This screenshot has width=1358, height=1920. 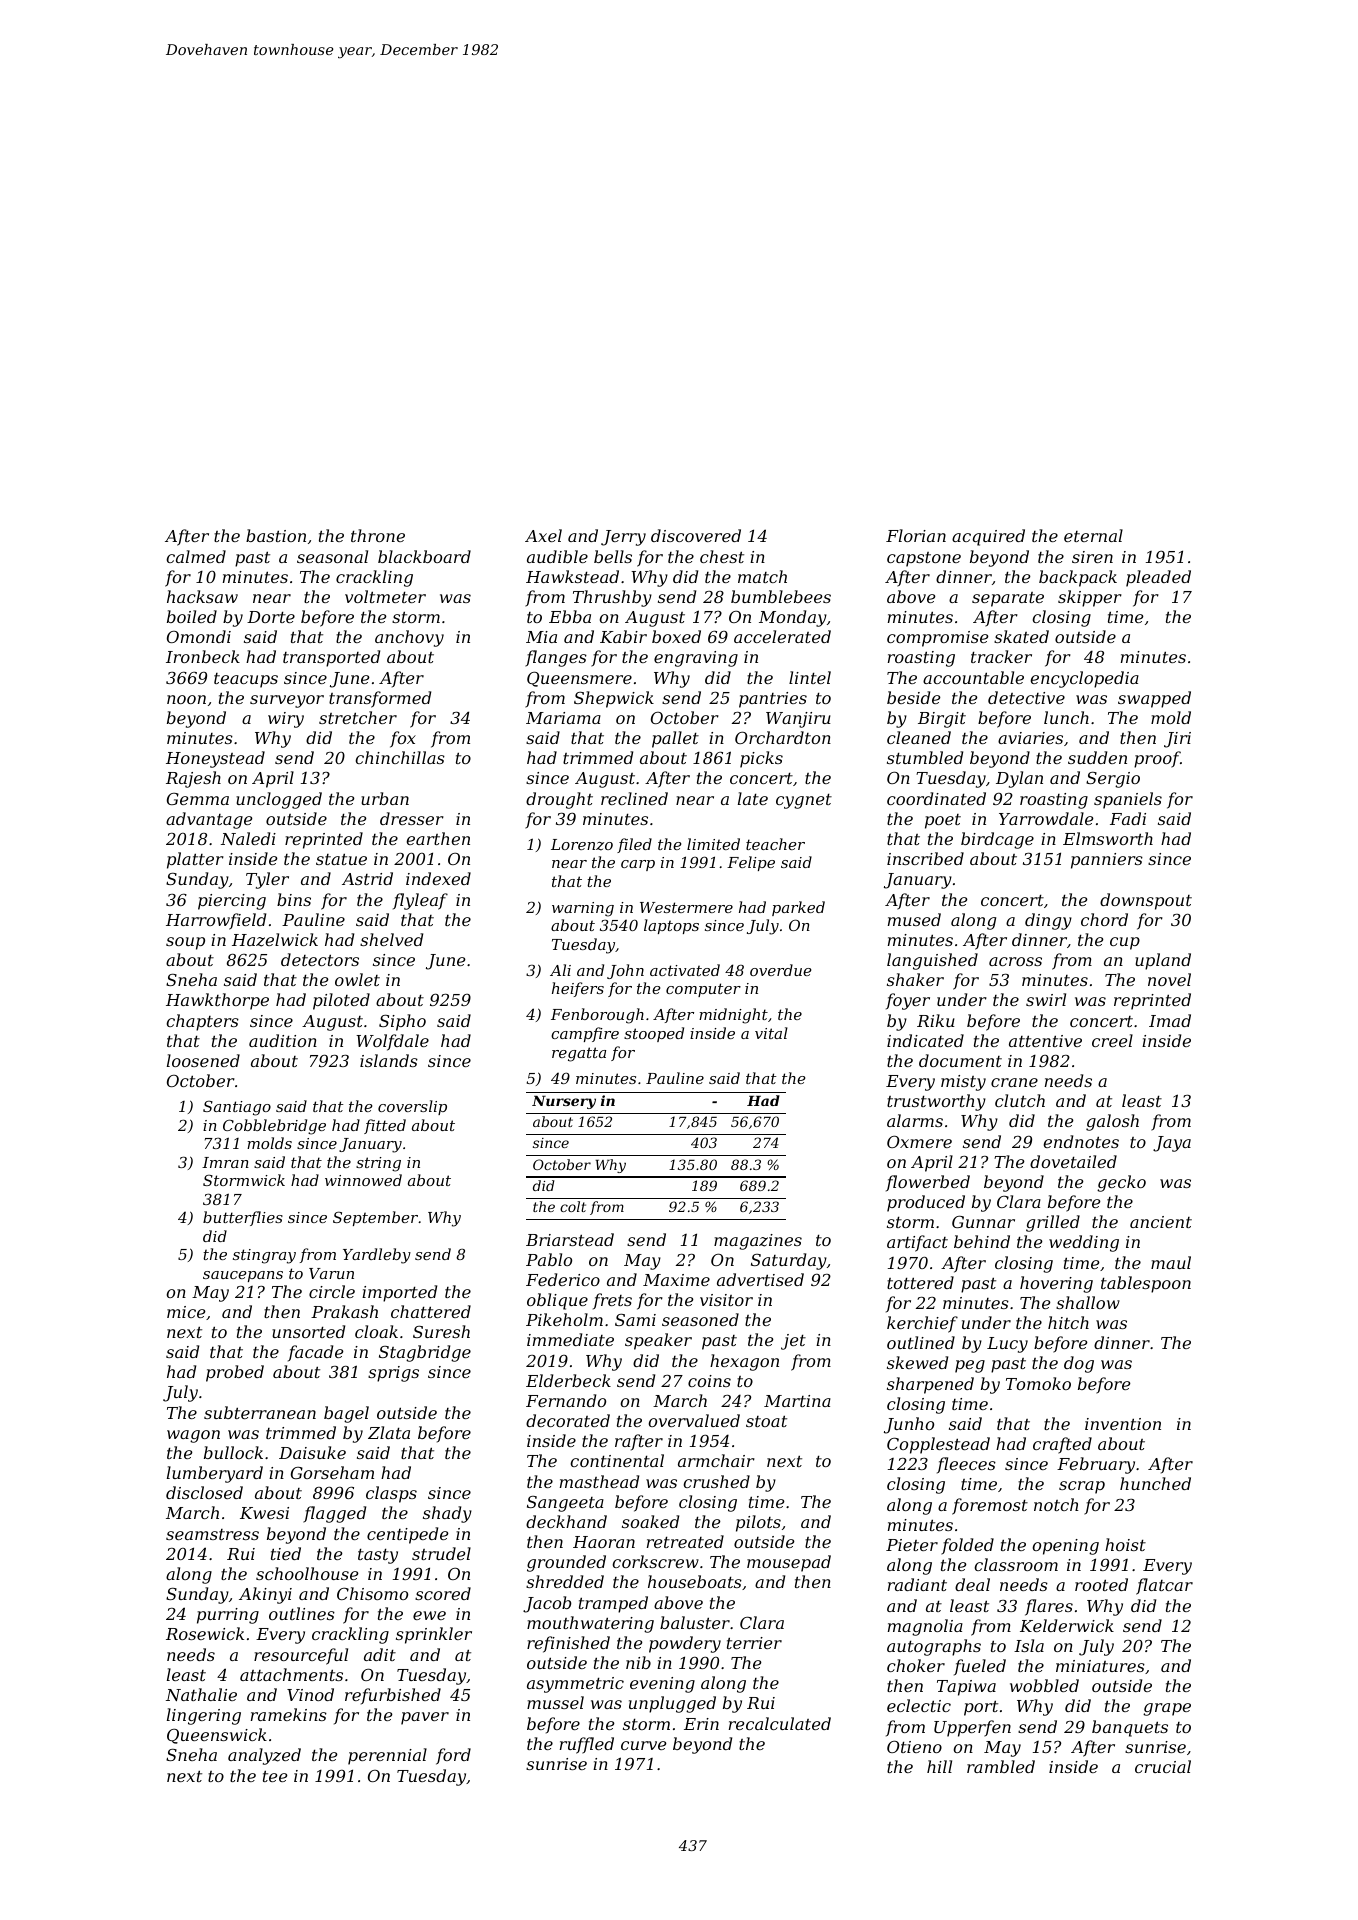 What do you see at coordinates (380, 1654) in the screenshot?
I see `adit` at bounding box center [380, 1654].
